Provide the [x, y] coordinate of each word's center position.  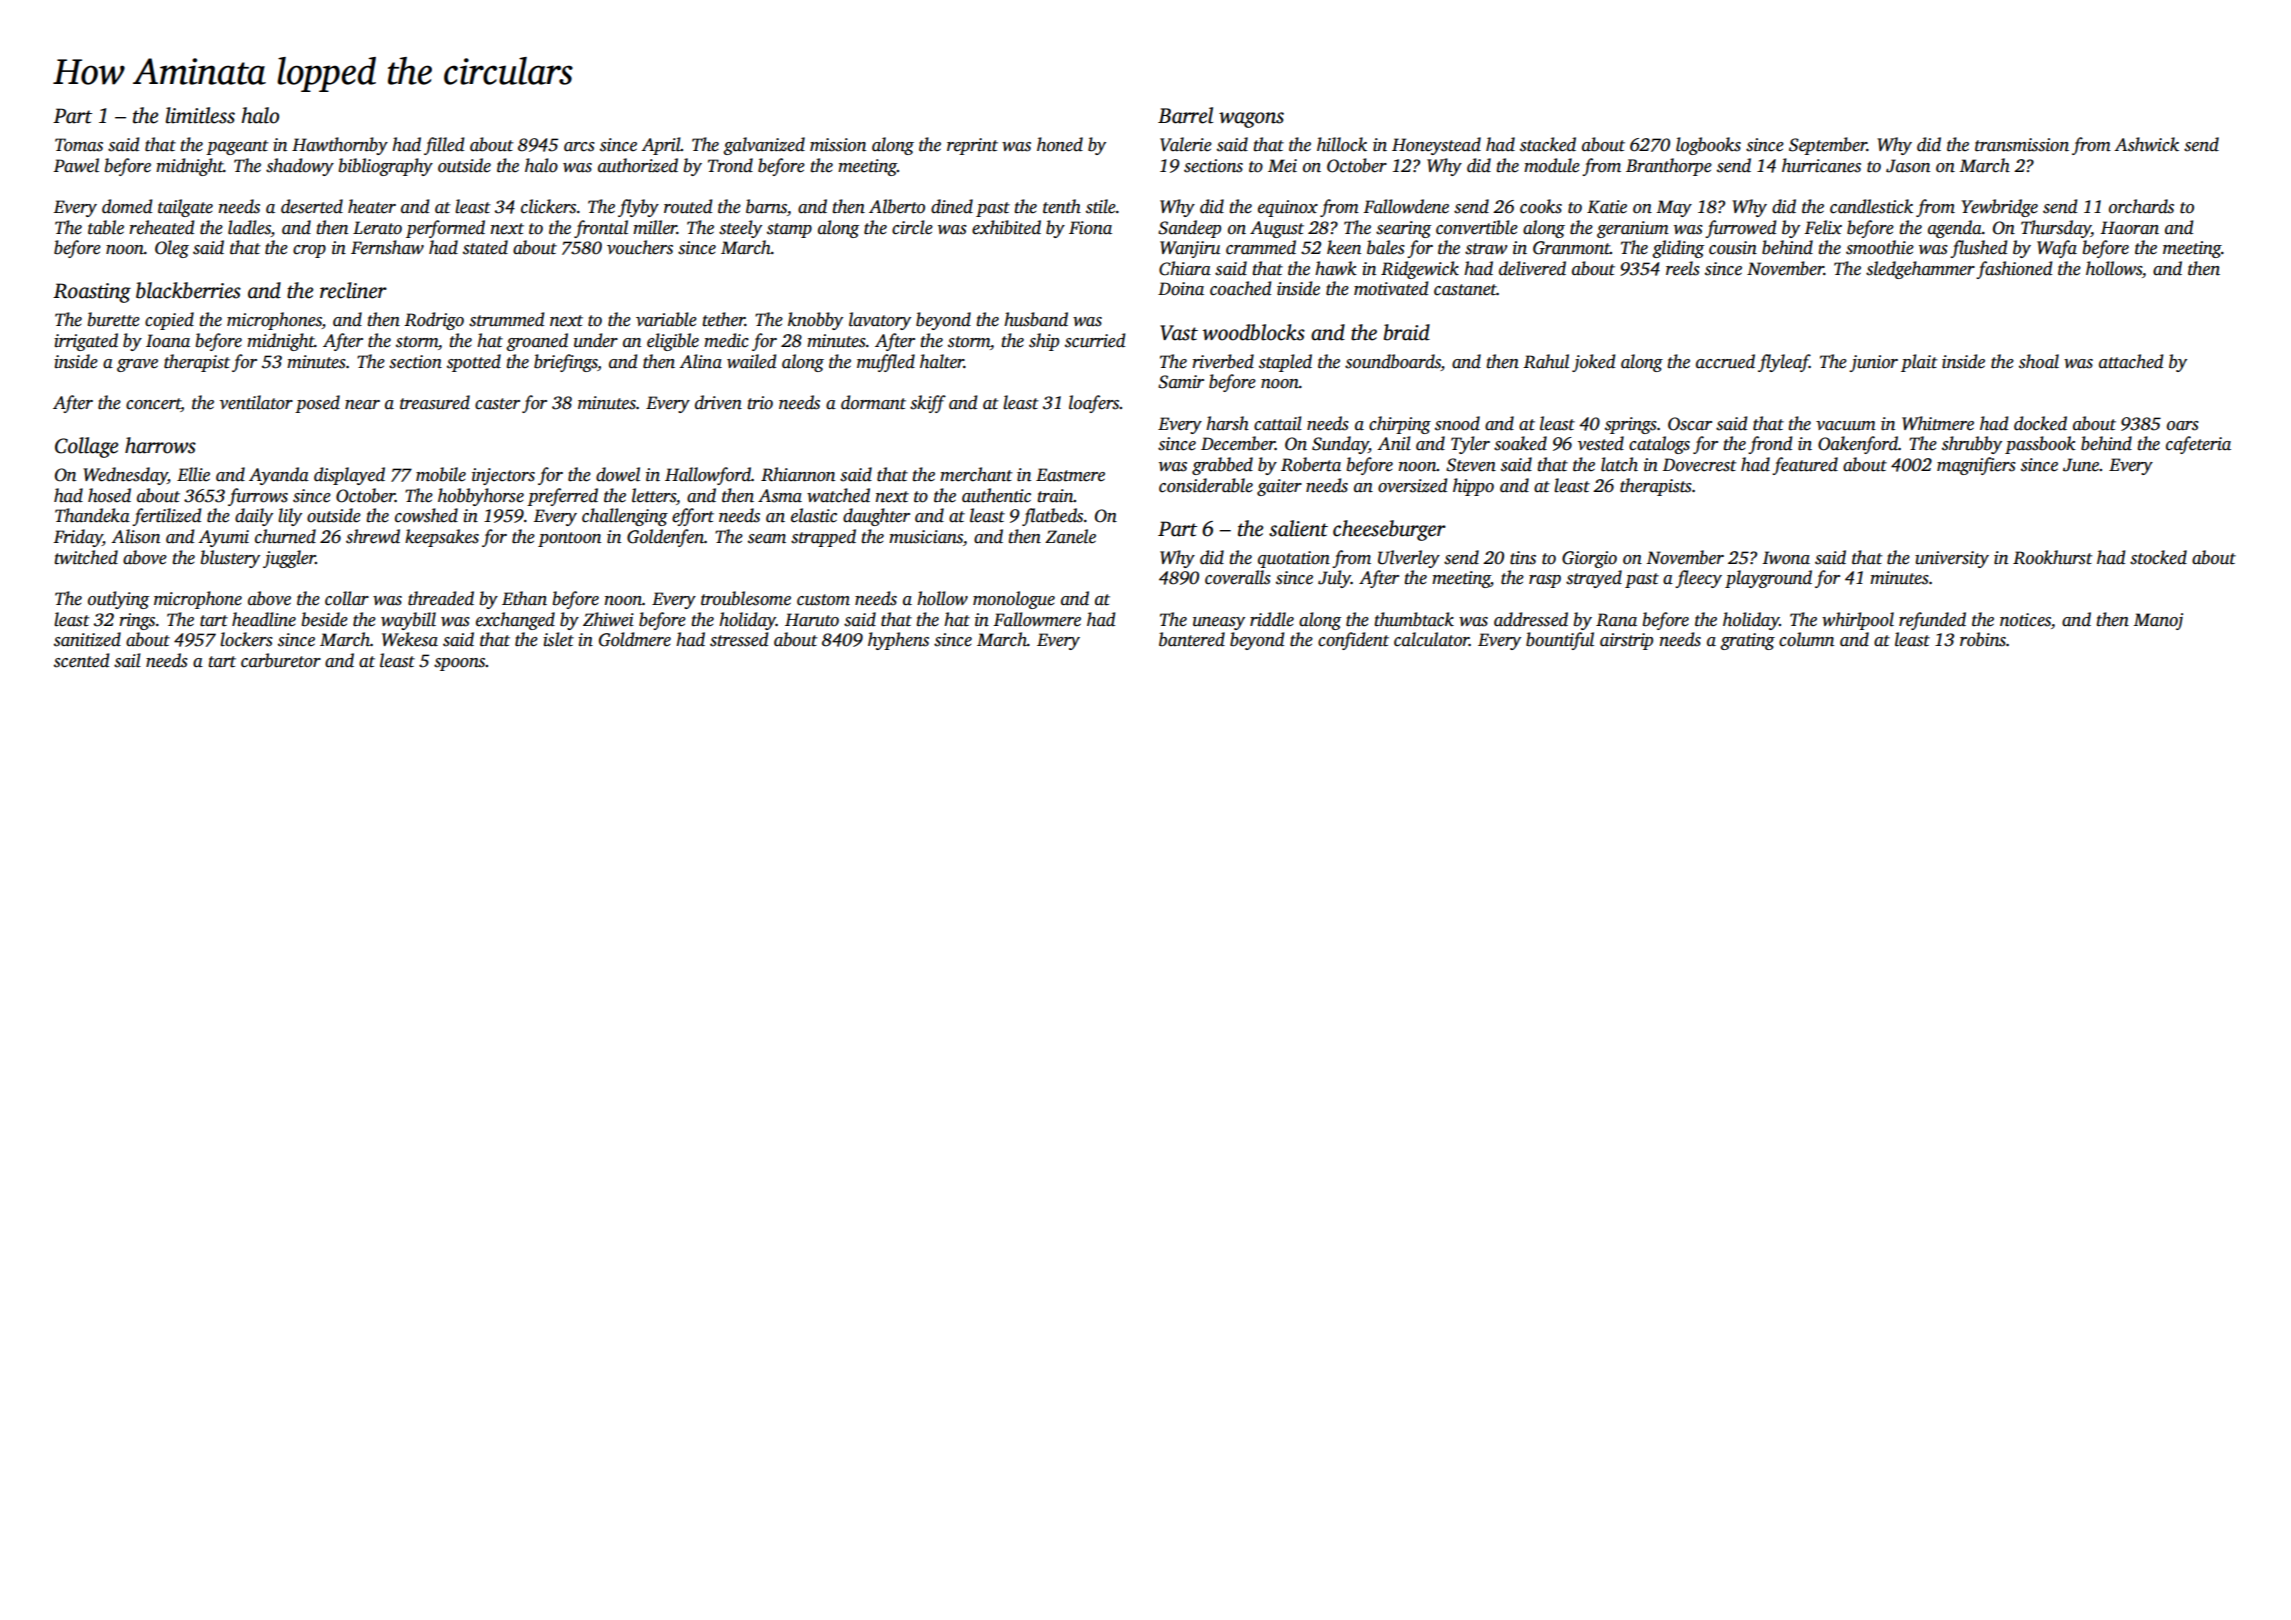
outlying [118, 600]
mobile [441, 474]
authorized [638, 165]
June [2081, 465]
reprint [972, 146]
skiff [928, 404]
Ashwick [2146, 144]
